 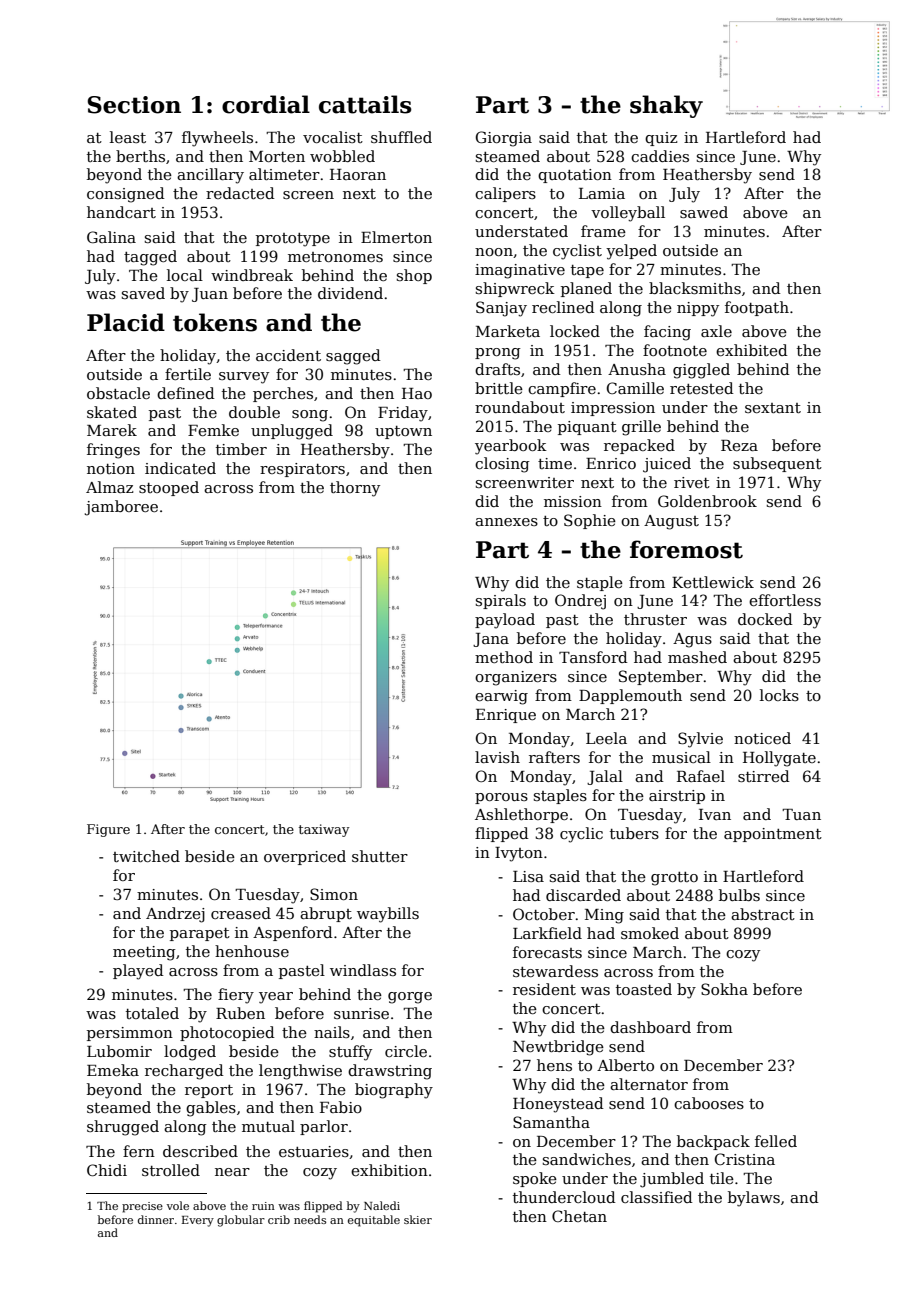 What do you see at coordinates (389, 1170) in the document?
I see `exhibition` at bounding box center [389, 1170].
